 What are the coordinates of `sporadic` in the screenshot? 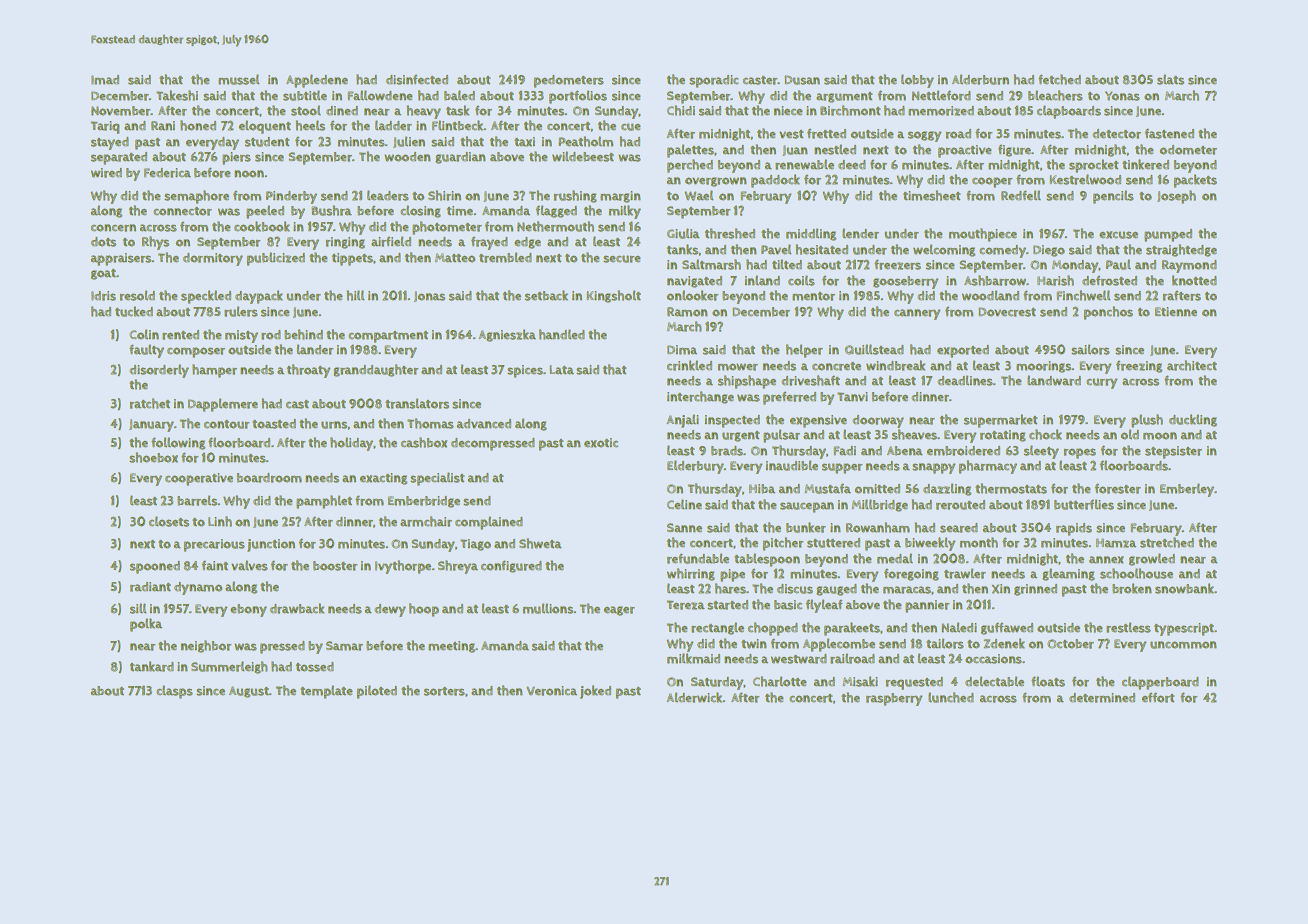 It's located at (714, 81).
